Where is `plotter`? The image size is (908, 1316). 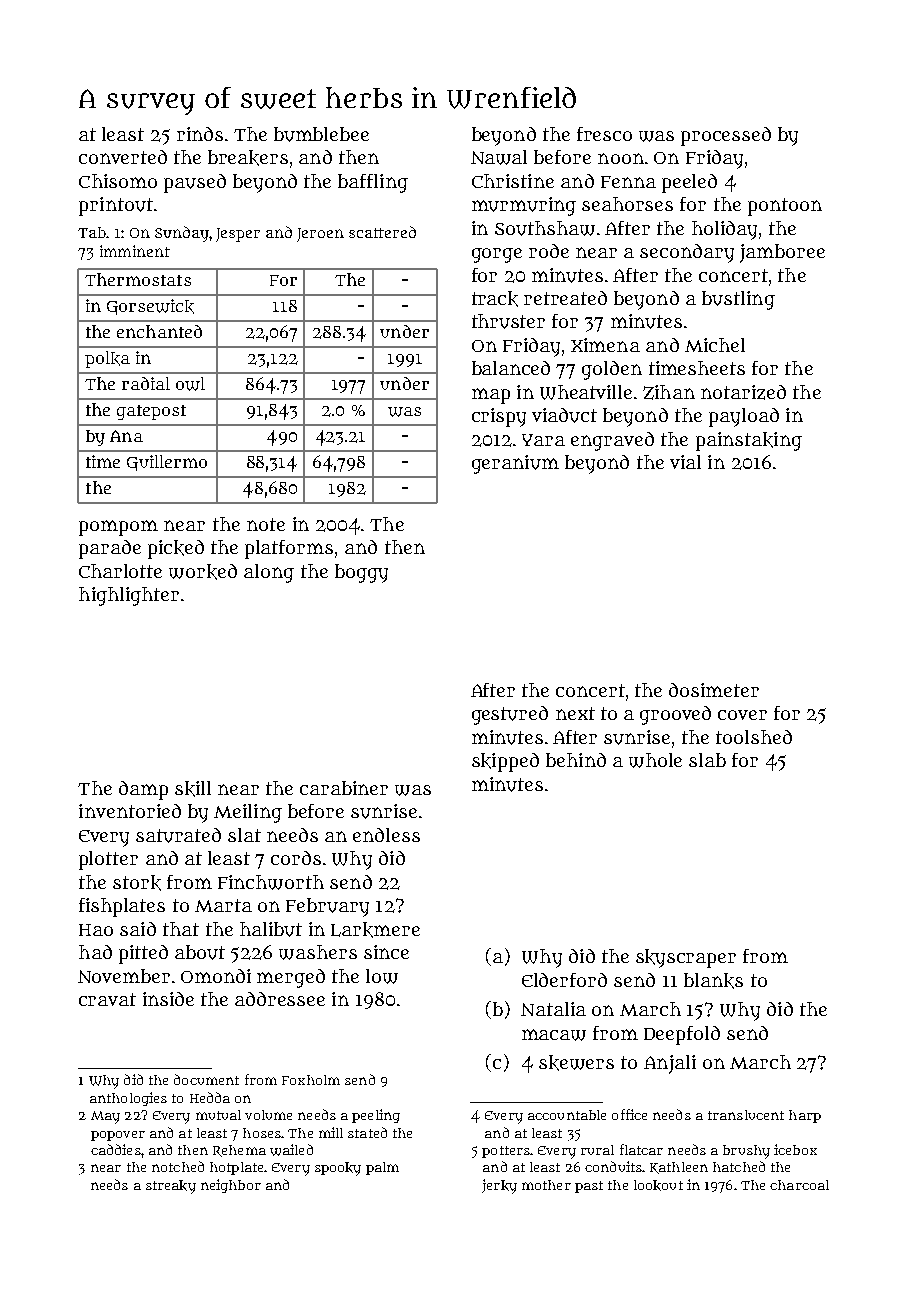
plotter is located at coordinates (108, 860).
